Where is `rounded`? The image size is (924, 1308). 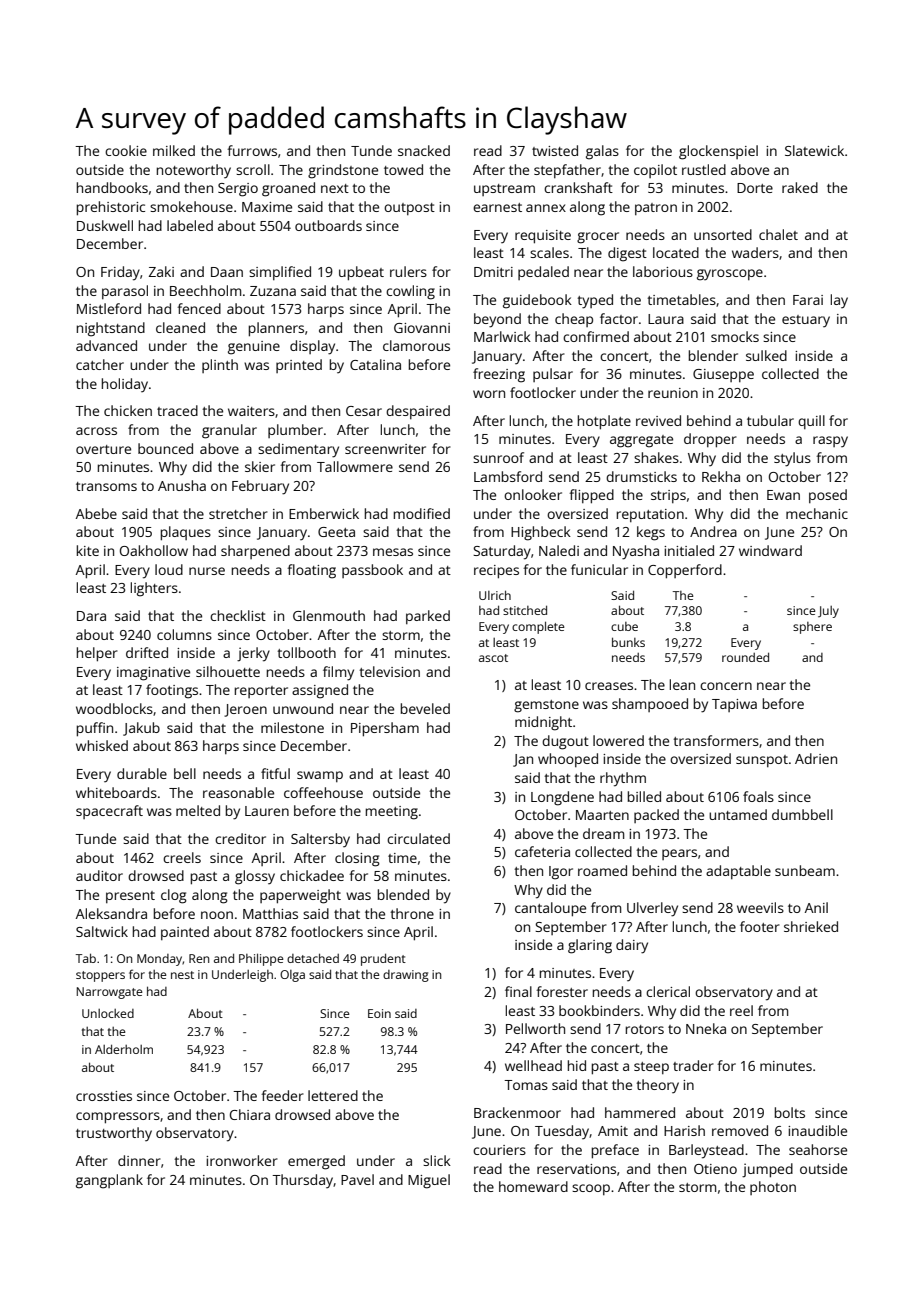 rounded is located at coordinates (745, 657).
